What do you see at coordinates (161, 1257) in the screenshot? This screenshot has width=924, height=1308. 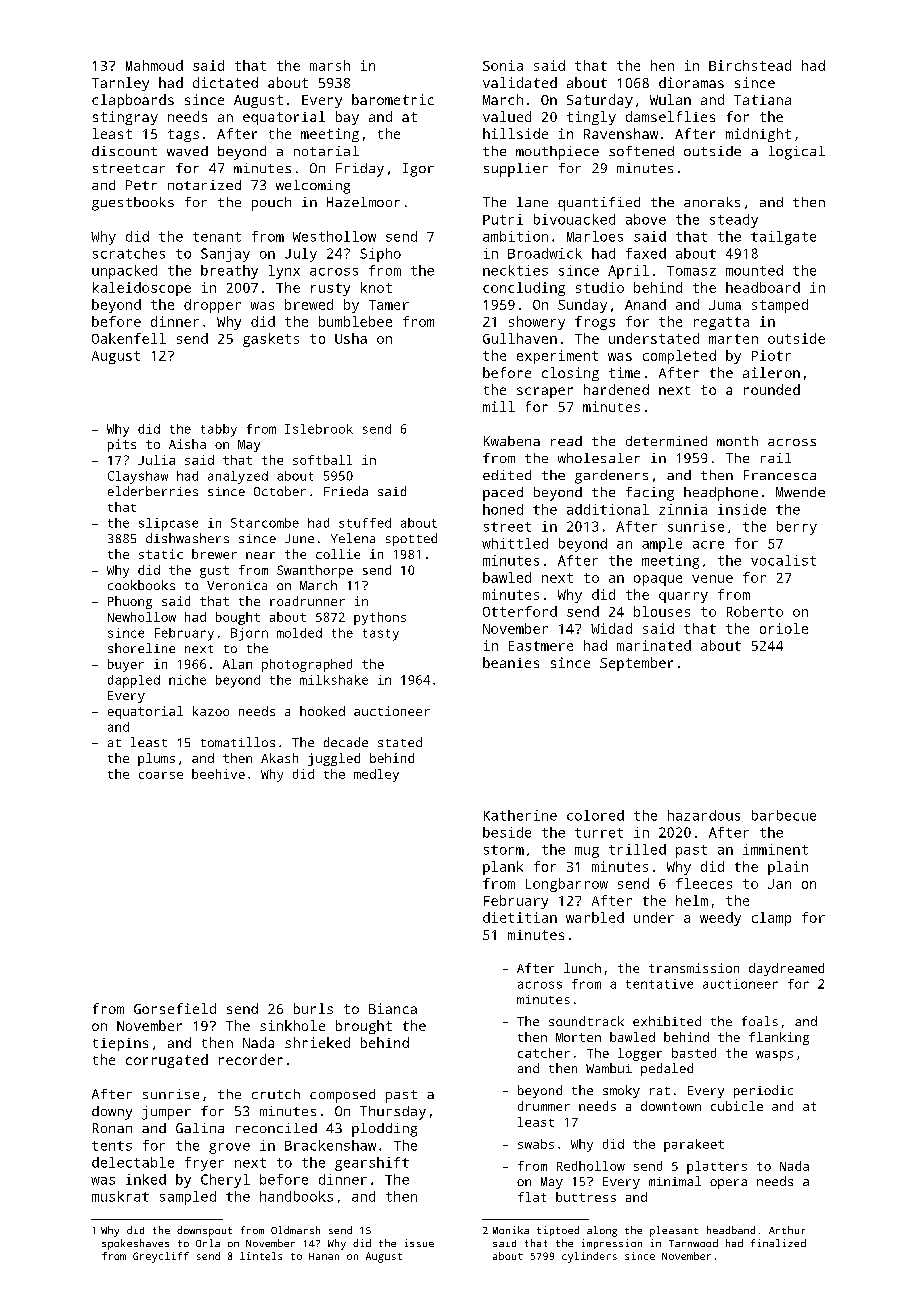 I see `Greycliff` at bounding box center [161, 1257].
